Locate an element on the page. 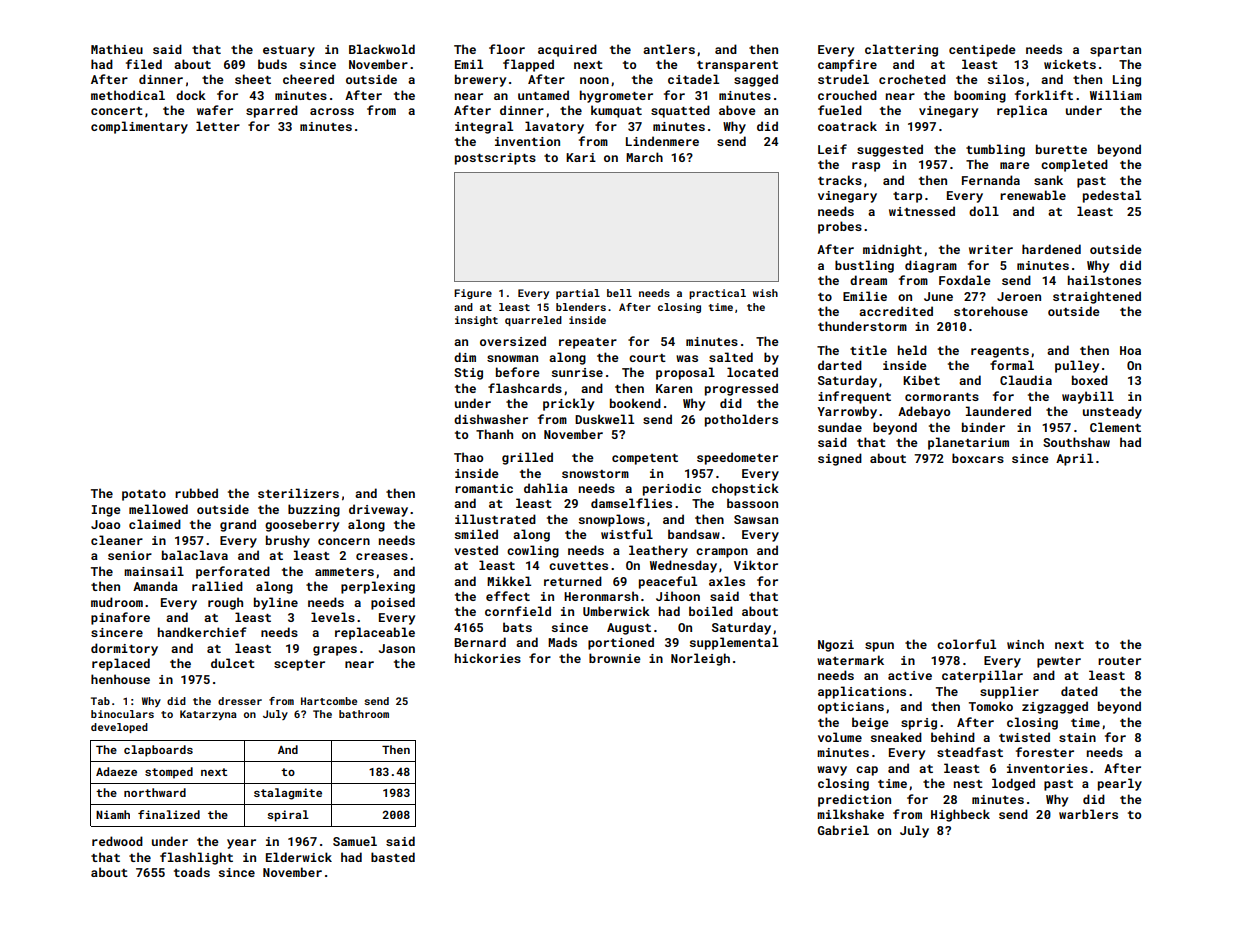 This document has width=1233, height=952. Highbeck is located at coordinates (960, 815).
